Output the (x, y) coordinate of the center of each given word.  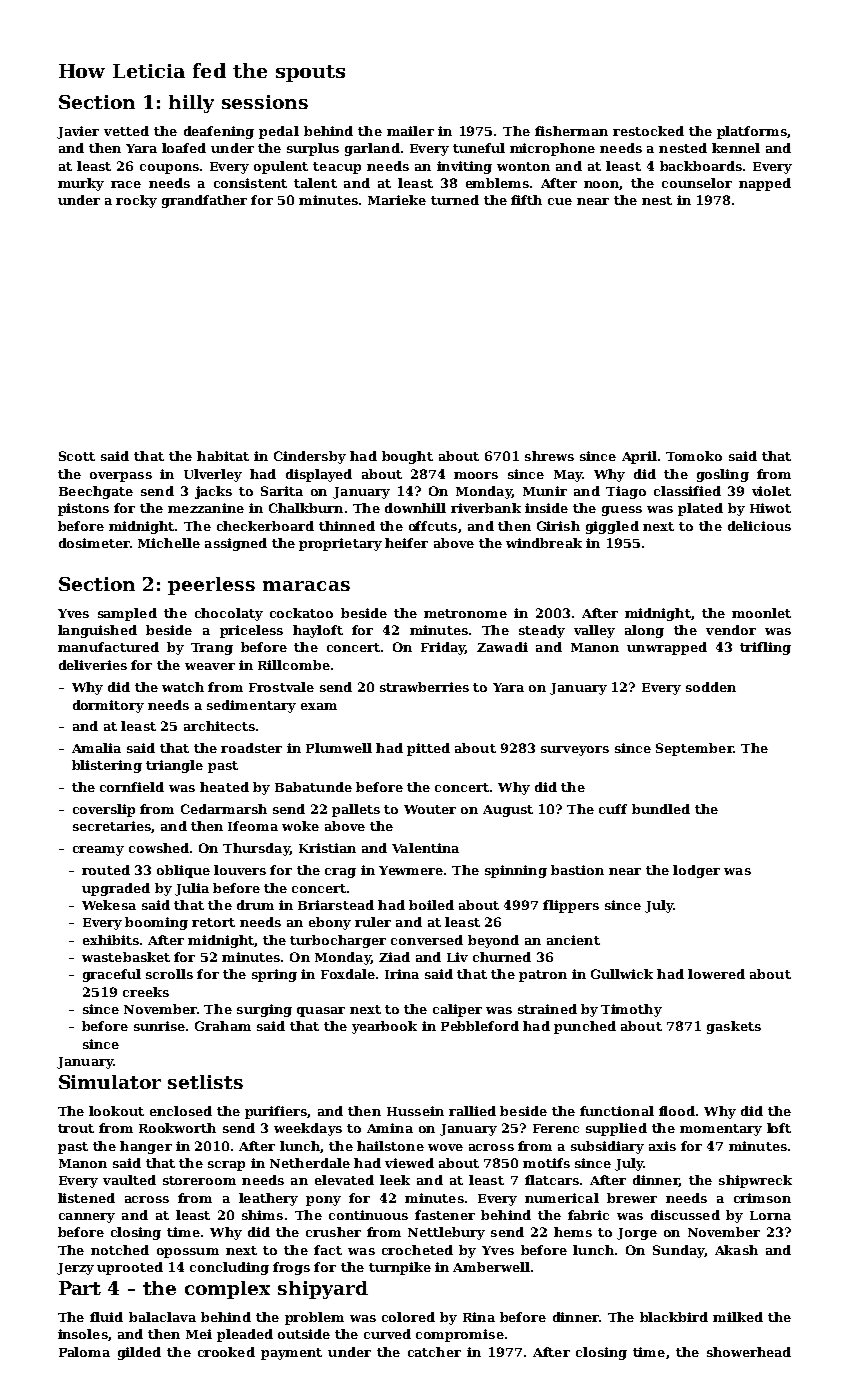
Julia (192, 889)
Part (80, 1288)
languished (97, 631)
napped (765, 184)
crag (340, 873)
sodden (711, 687)
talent (315, 183)
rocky (136, 201)
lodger (696, 871)
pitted (428, 749)
